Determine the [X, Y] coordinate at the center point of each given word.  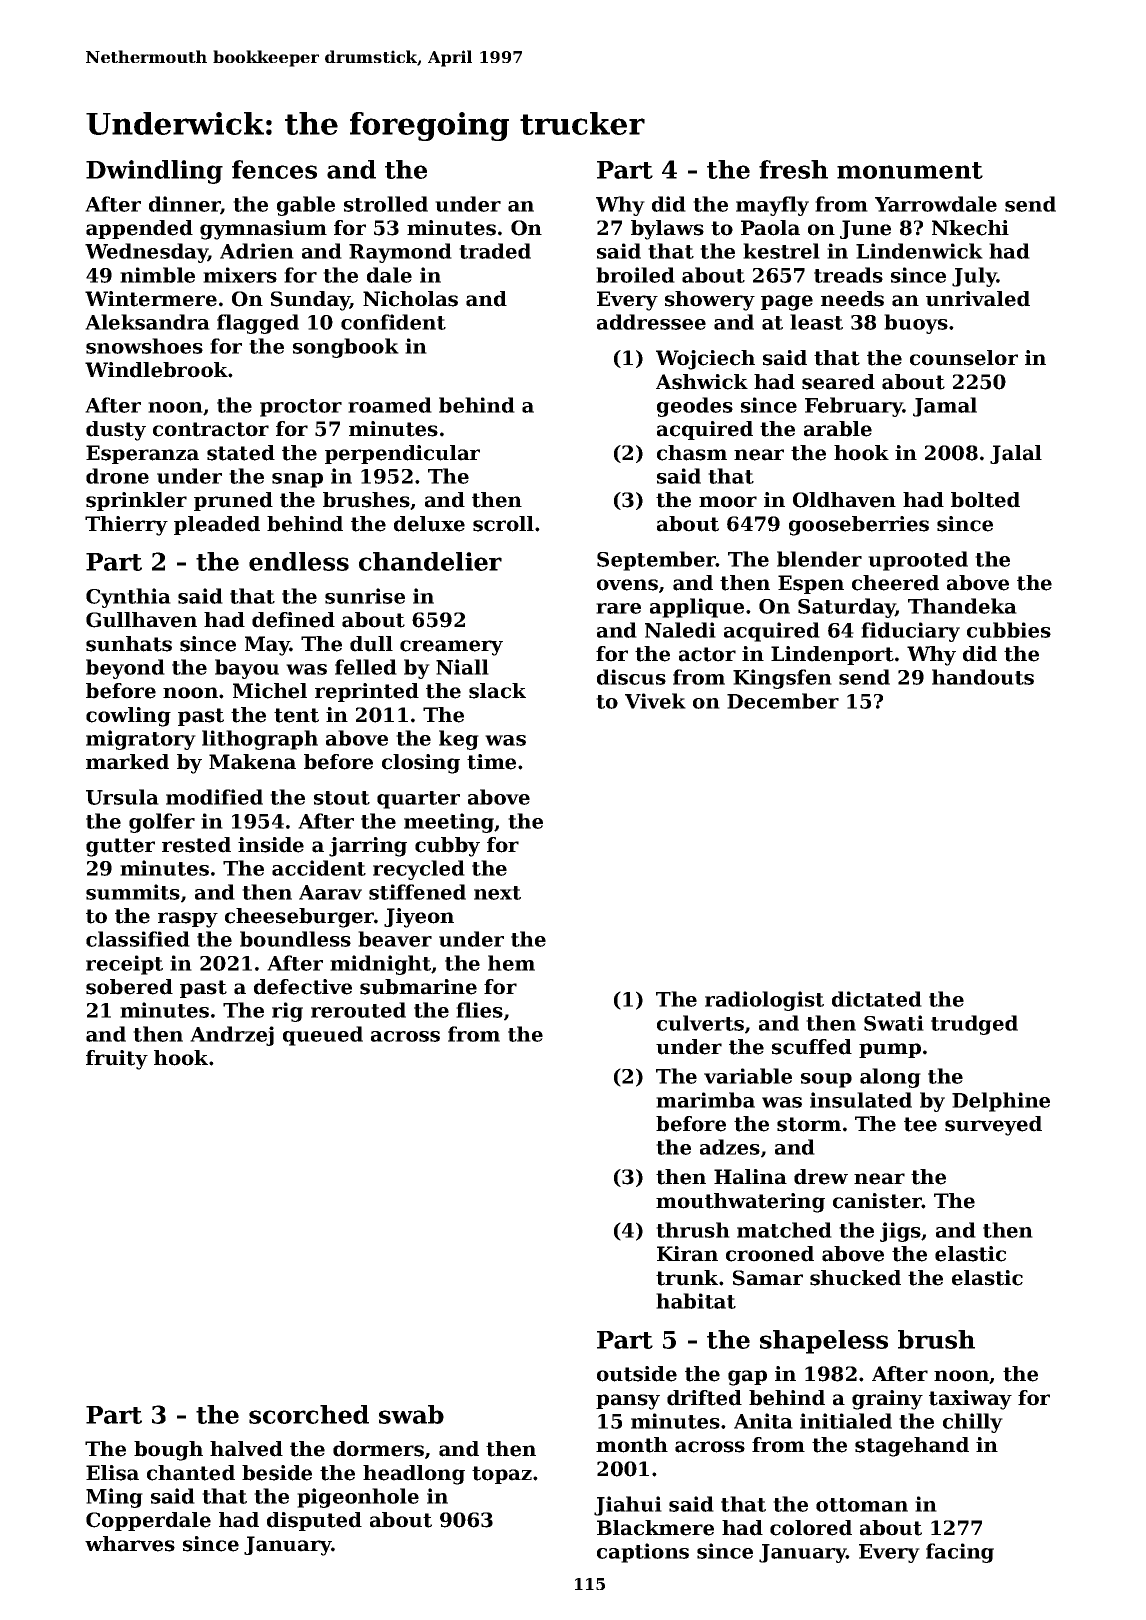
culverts [700, 1023]
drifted [704, 1398]
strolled [386, 204]
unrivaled [978, 299]
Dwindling [154, 172]
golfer [162, 823]
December [783, 701]
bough [168, 1451]
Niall [462, 667]
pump [890, 1050]
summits [133, 892]
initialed [846, 1421]
